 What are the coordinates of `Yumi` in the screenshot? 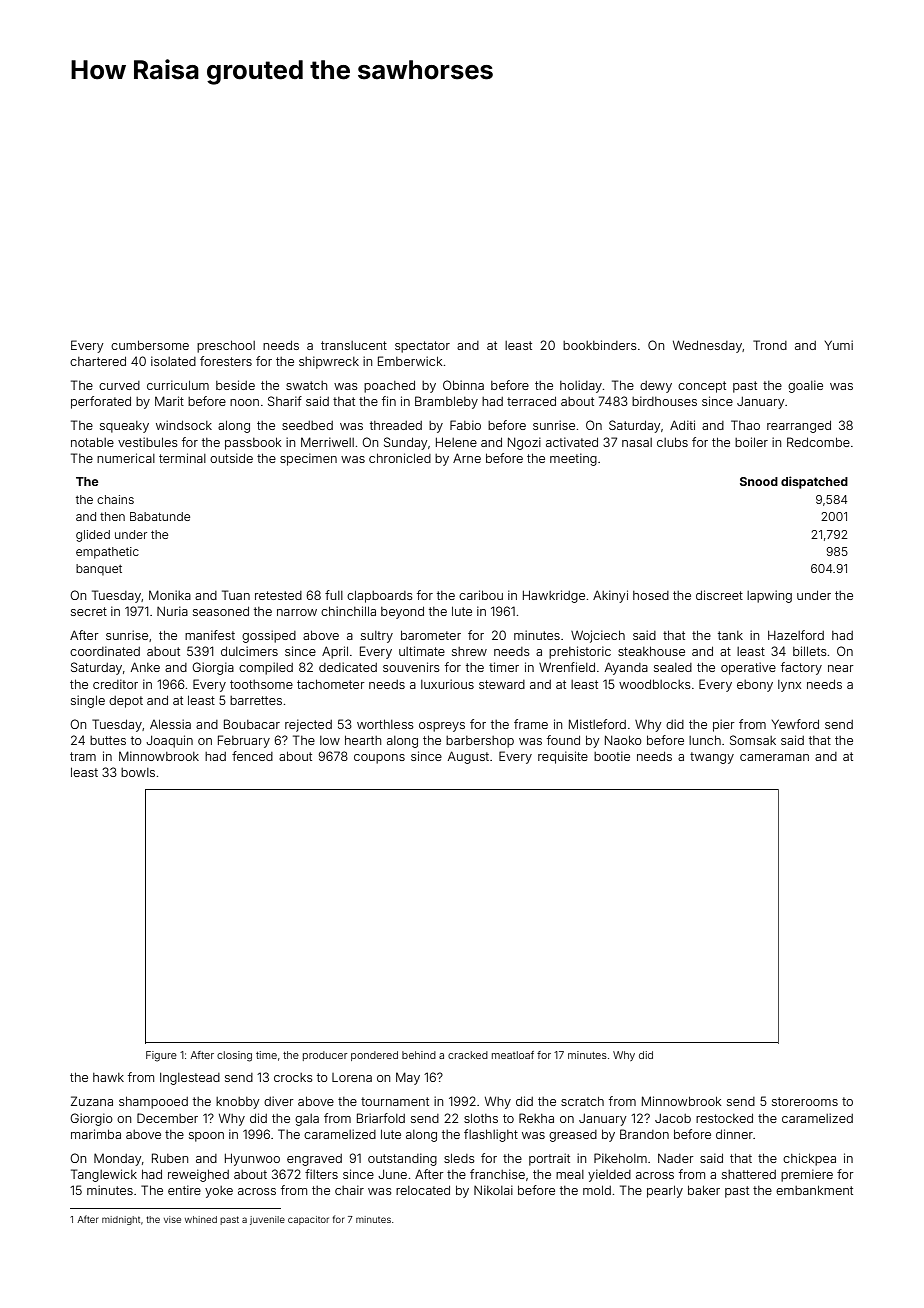 It's located at (839, 345).
